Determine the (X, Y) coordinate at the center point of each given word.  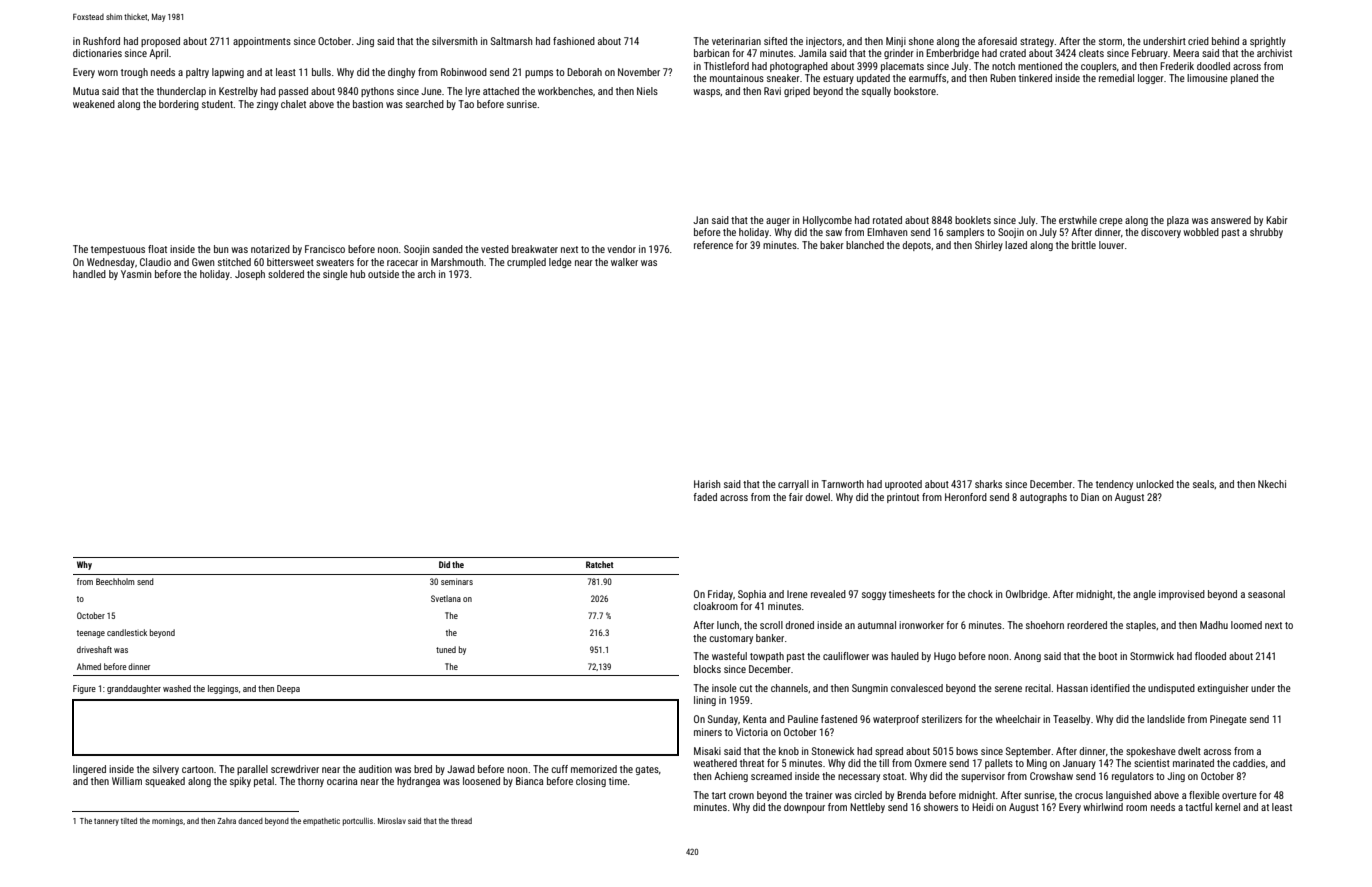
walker (624, 262)
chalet (293, 104)
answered (1231, 220)
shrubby (1266, 233)
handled (89, 274)
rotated (887, 220)
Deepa (288, 689)
